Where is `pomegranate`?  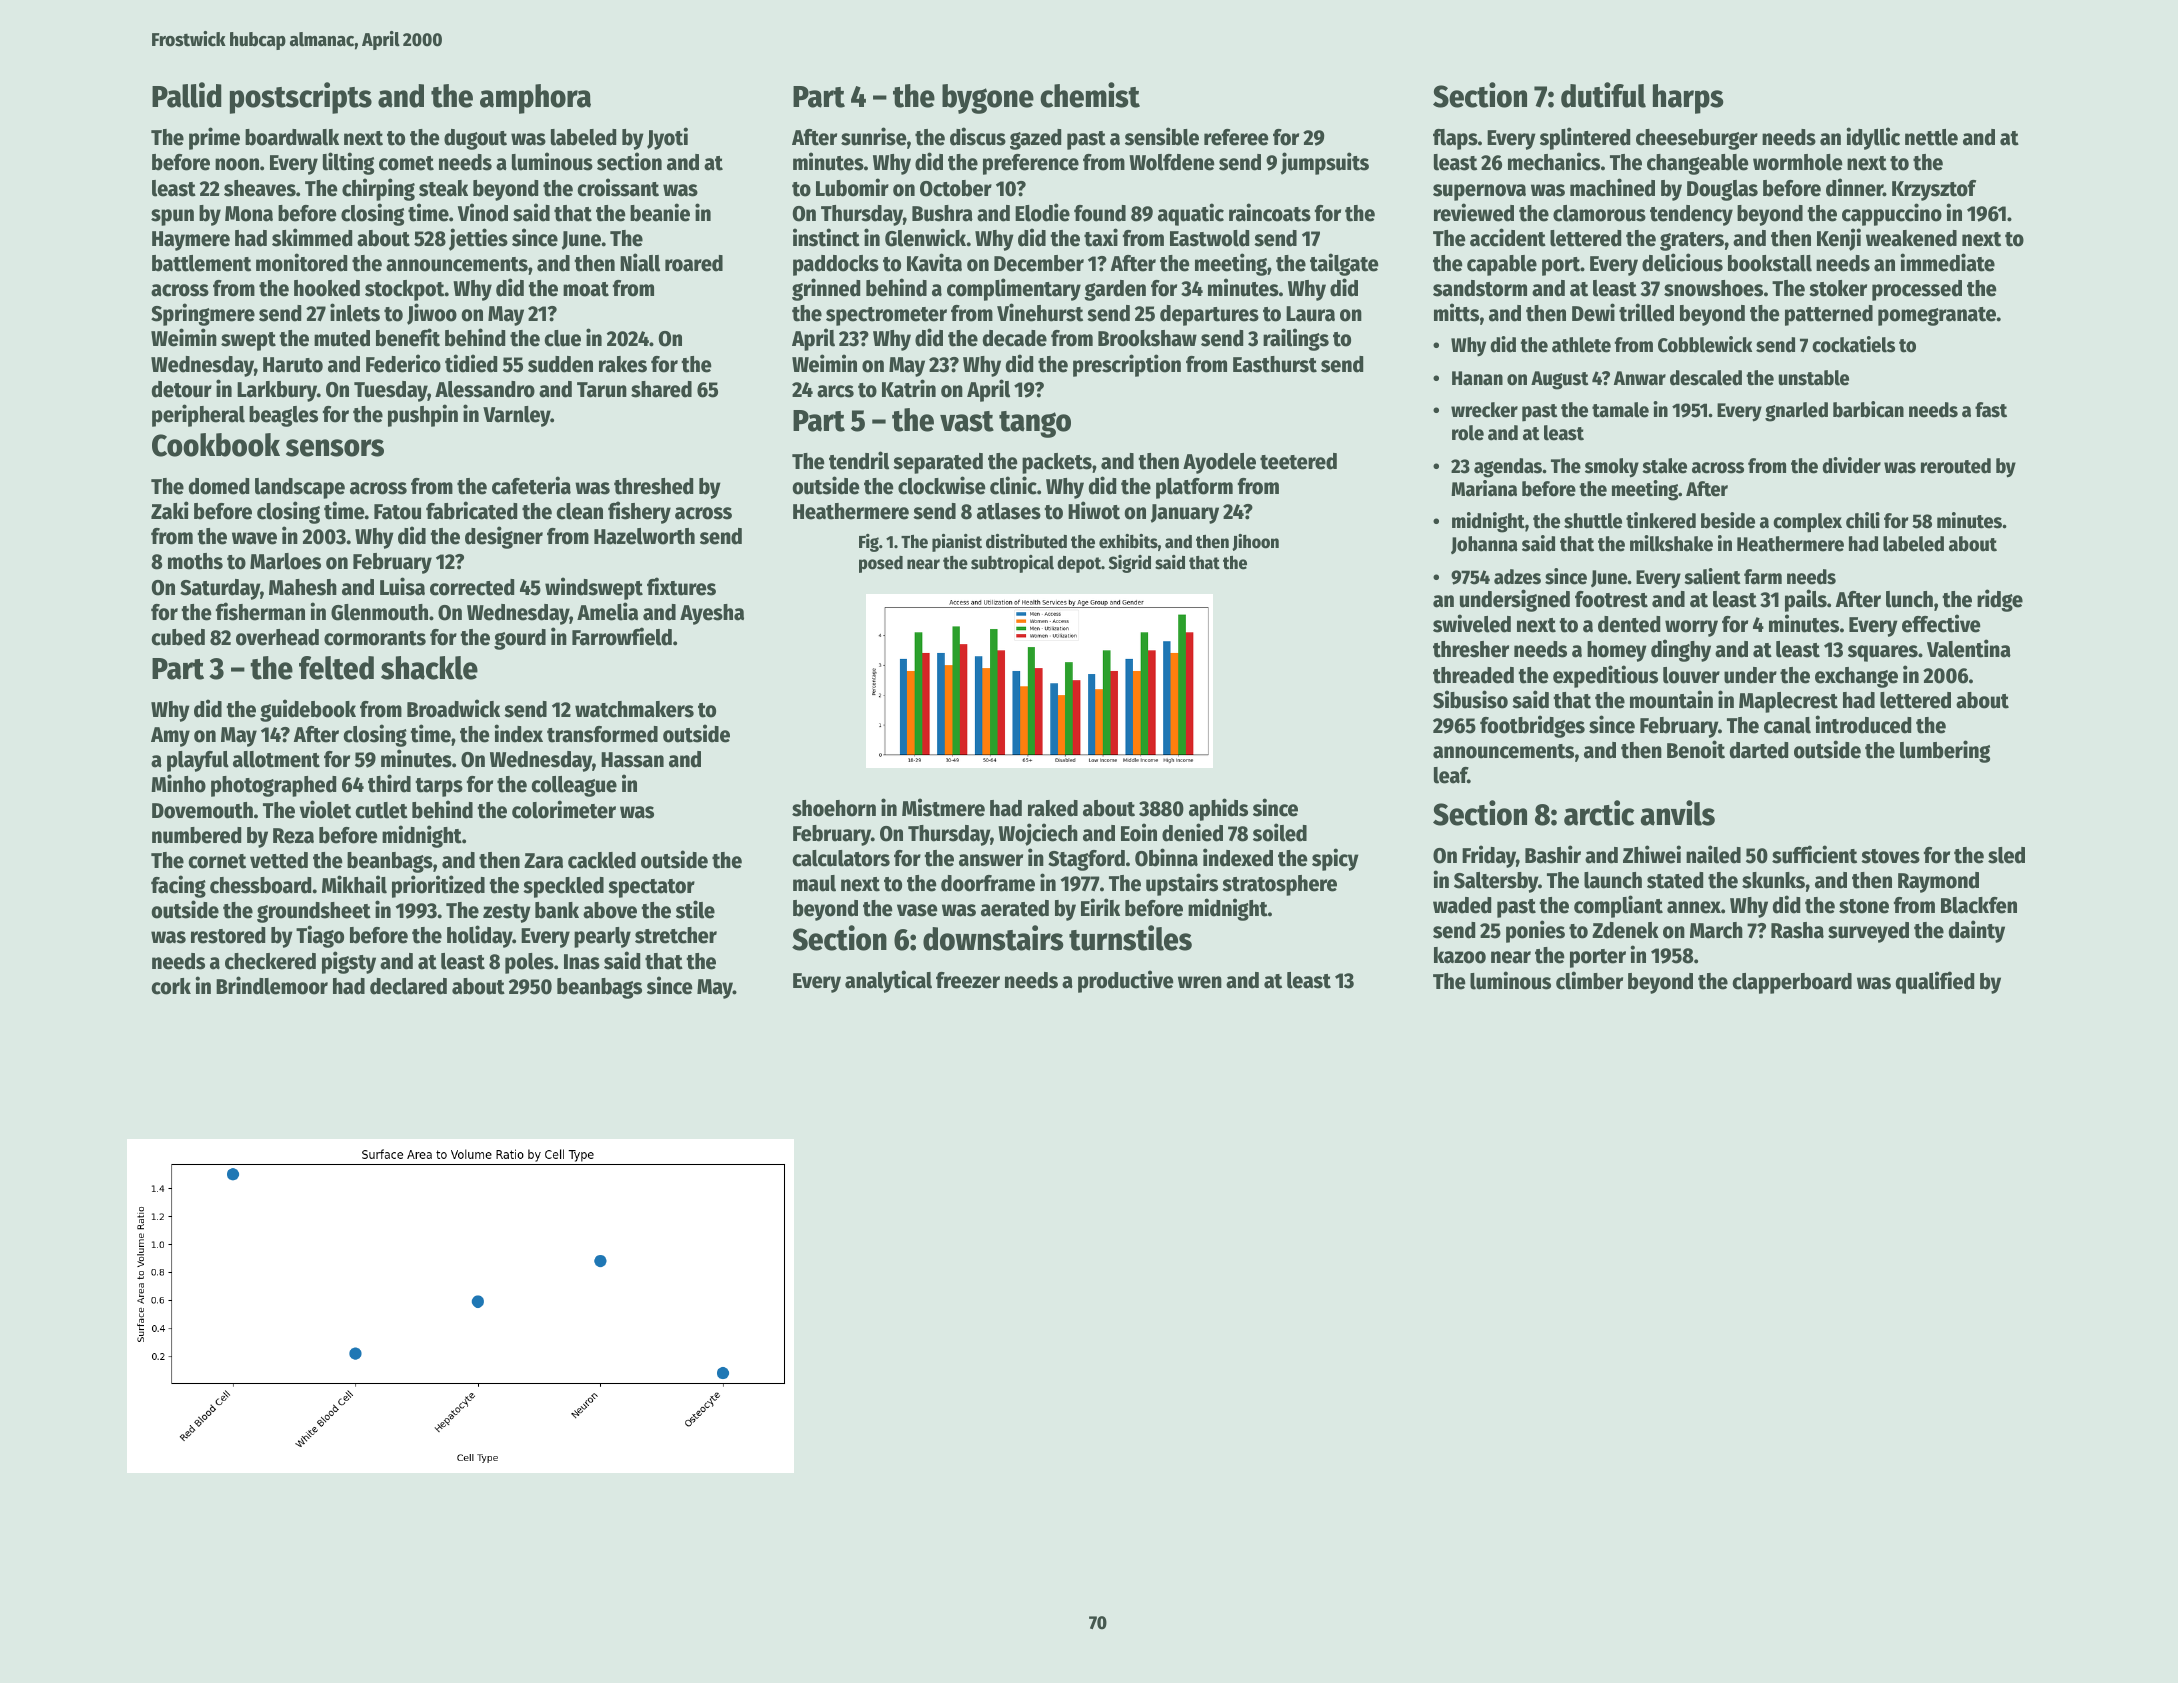
pomegranate is located at coordinates (1937, 316).
